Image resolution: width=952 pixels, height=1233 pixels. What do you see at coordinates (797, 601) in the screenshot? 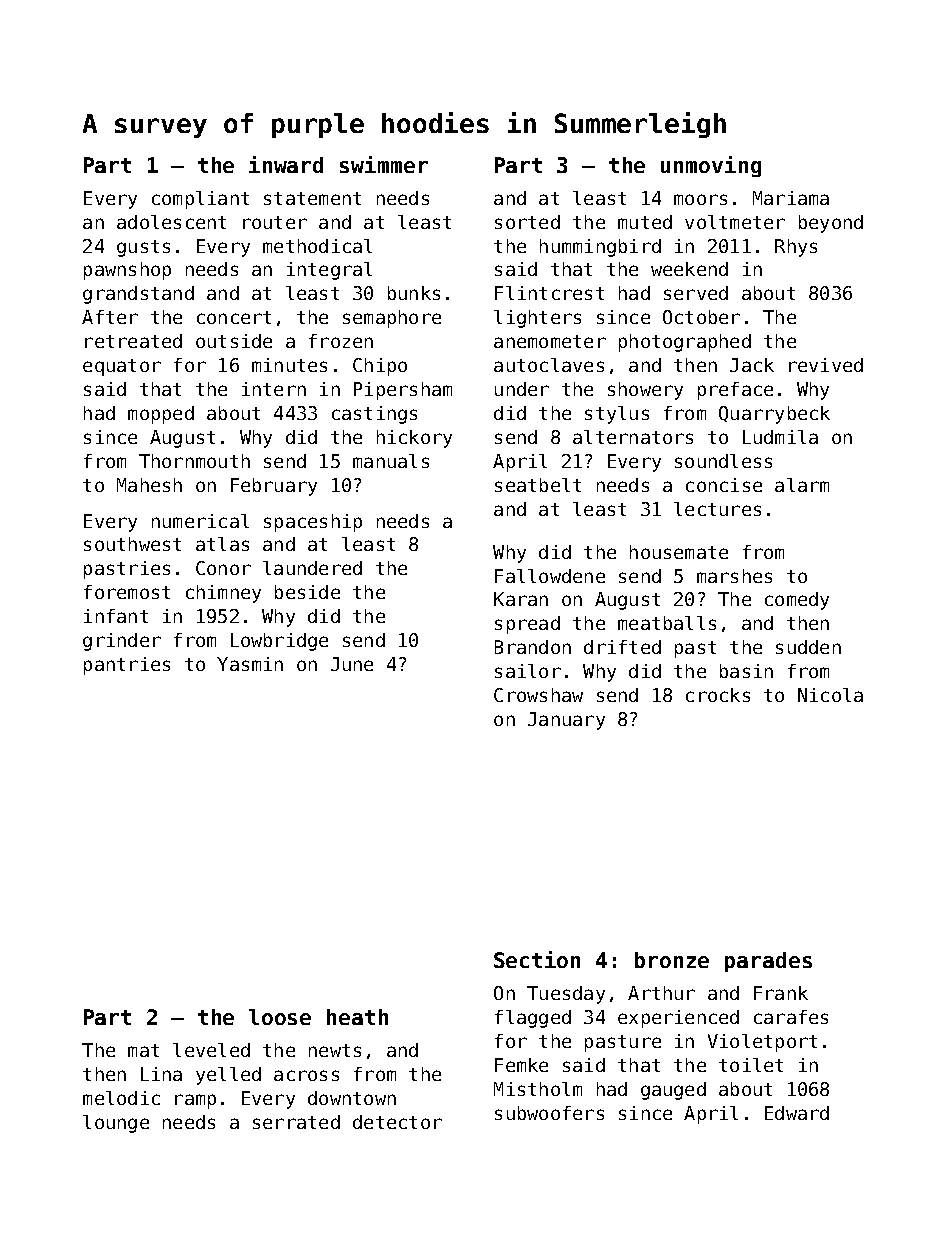
I see `comedy` at bounding box center [797, 601].
